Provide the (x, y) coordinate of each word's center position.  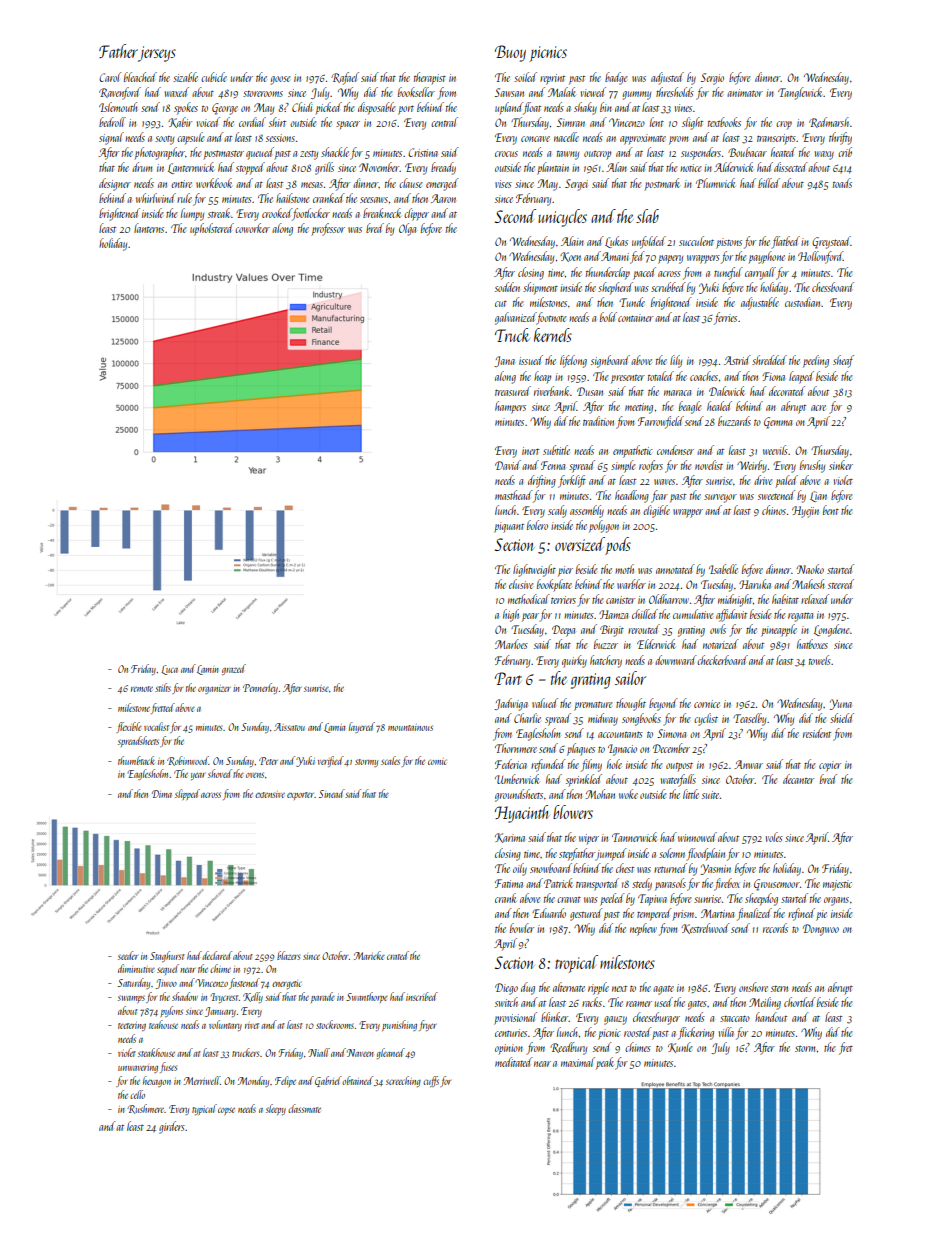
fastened (244, 983)
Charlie (527, 718)
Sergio (712, 79)
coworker (252, 228)
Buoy (510, 53)
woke (628, 794)
